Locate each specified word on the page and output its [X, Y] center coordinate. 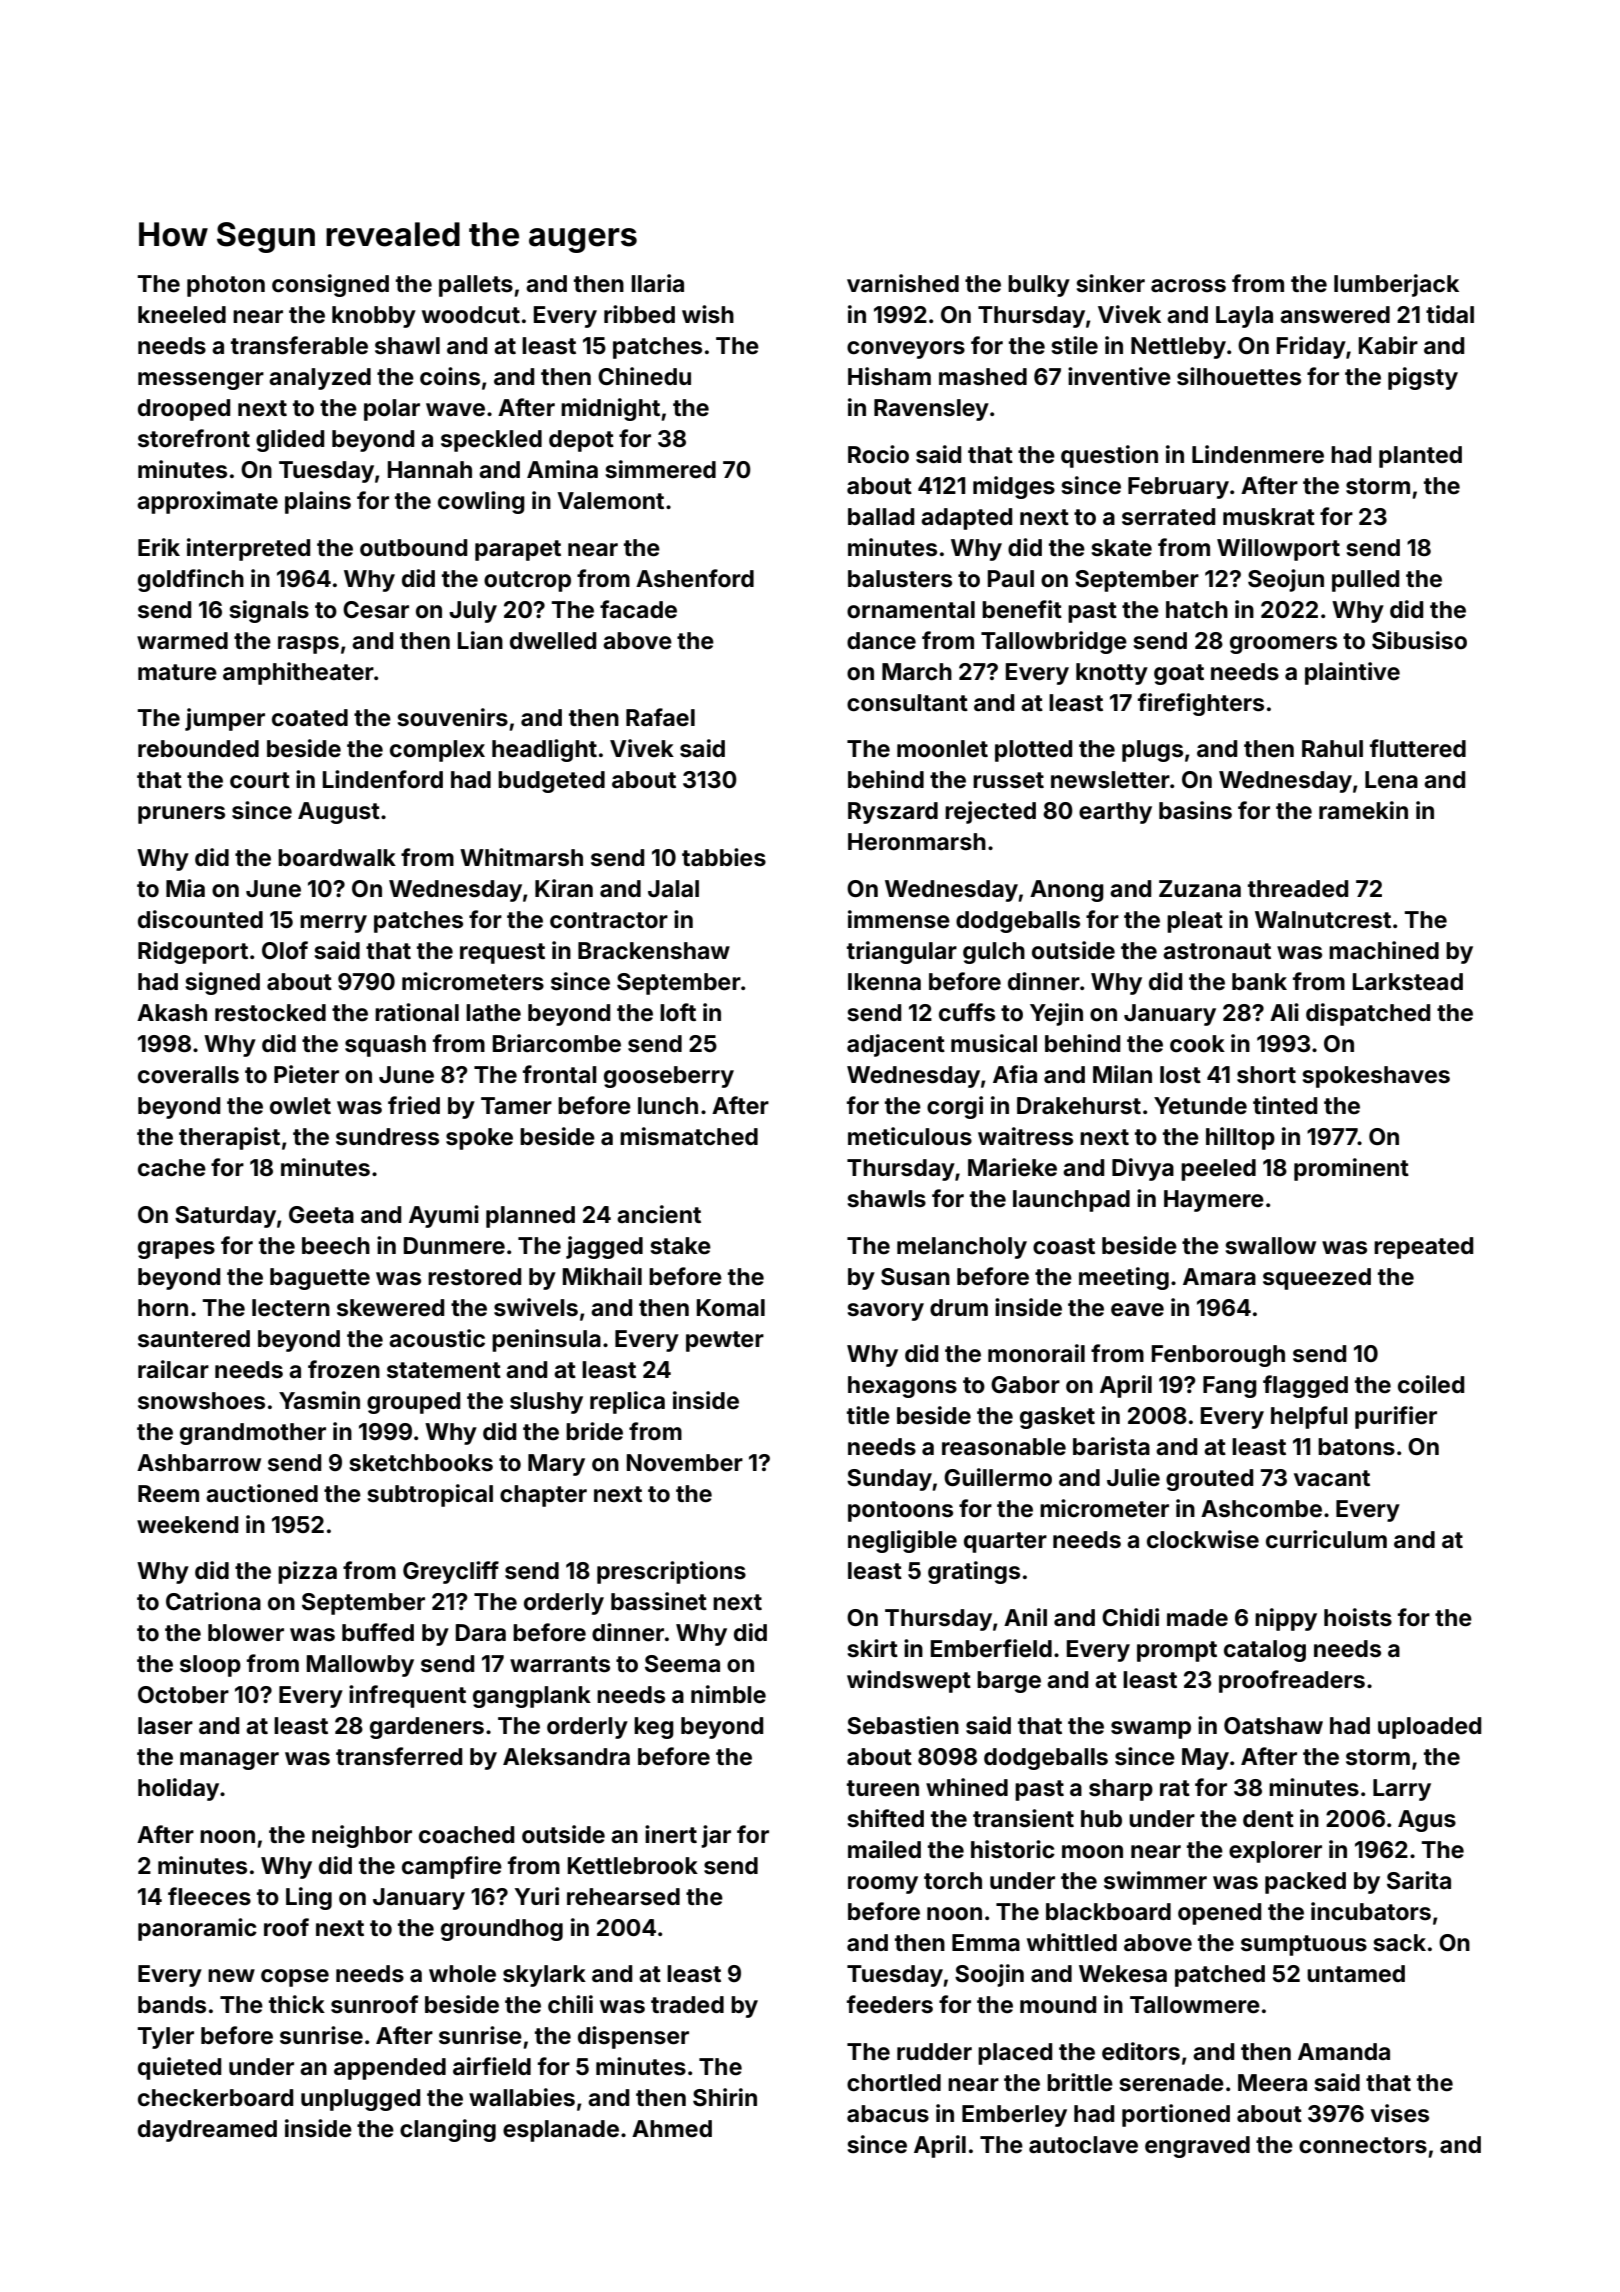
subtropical [430, 1495]
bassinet [659, 1601]
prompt [1177, 1651]
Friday [1311, 347]
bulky [1039, 286]
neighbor [362, 1836]
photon [226, 286]
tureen [883, 1788]
